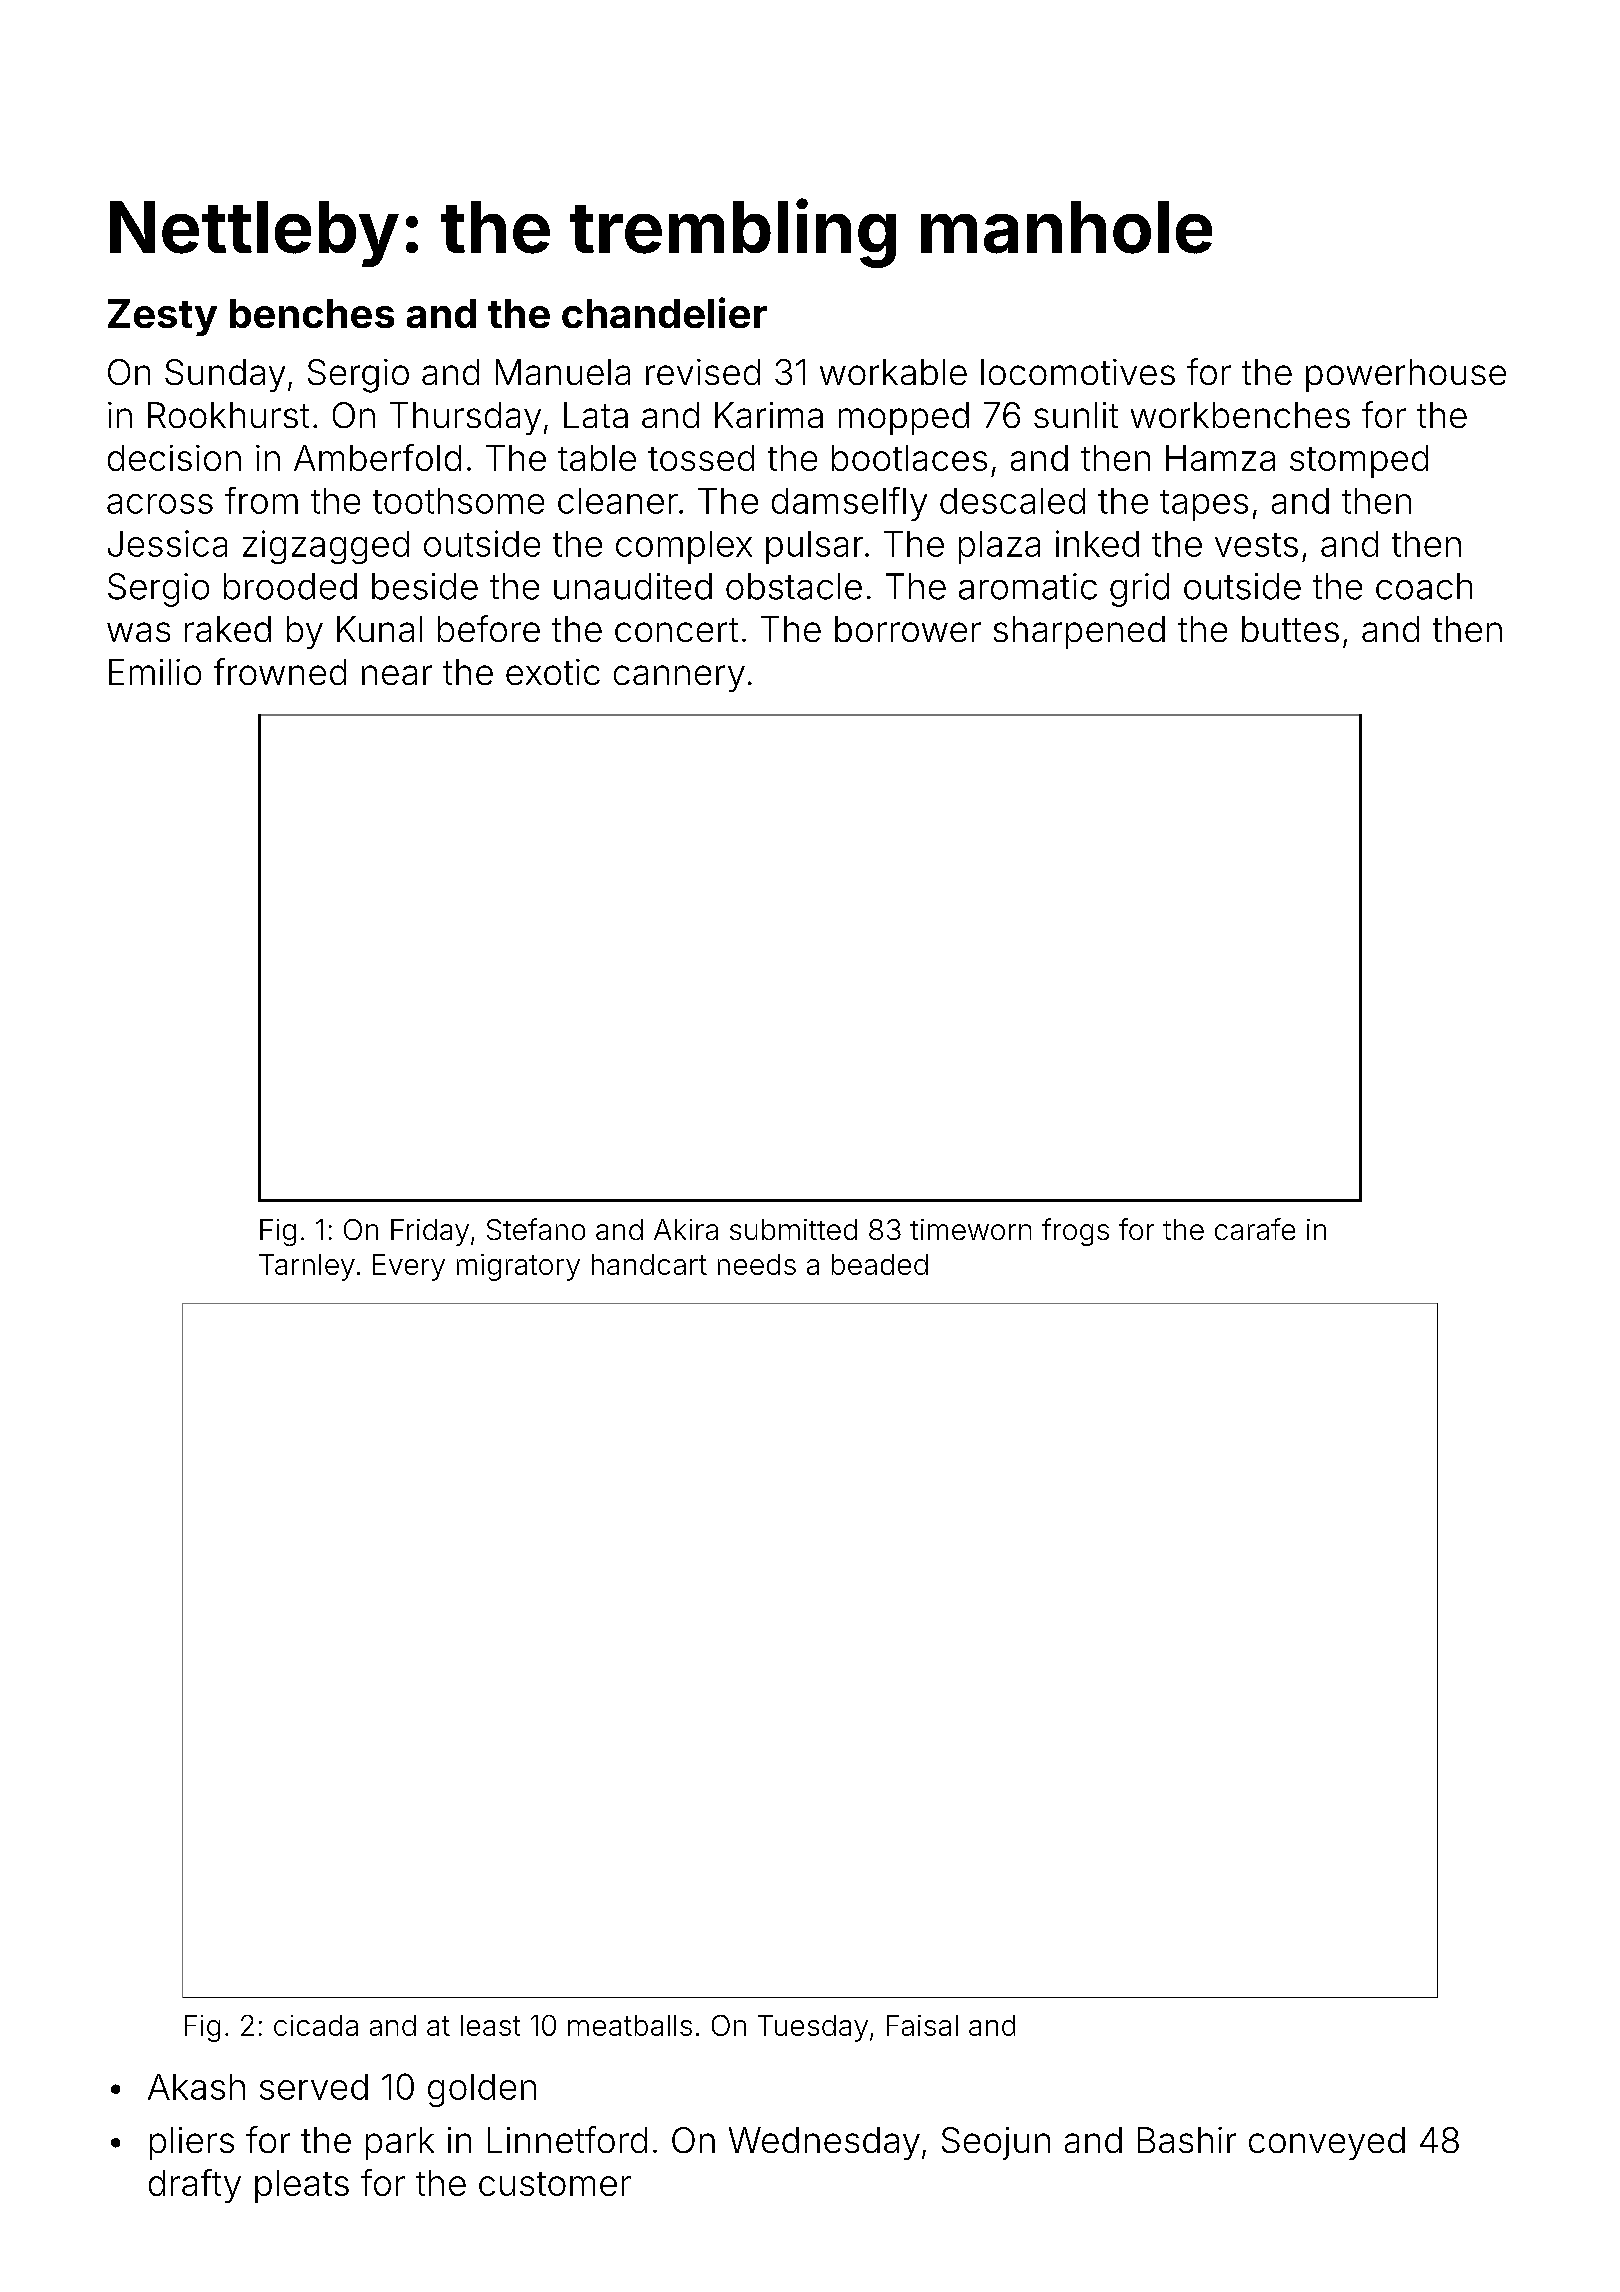  What do you see at coordinates (138, 632) in the screenshot?
I see `was` at bounding box center [138, 632].
